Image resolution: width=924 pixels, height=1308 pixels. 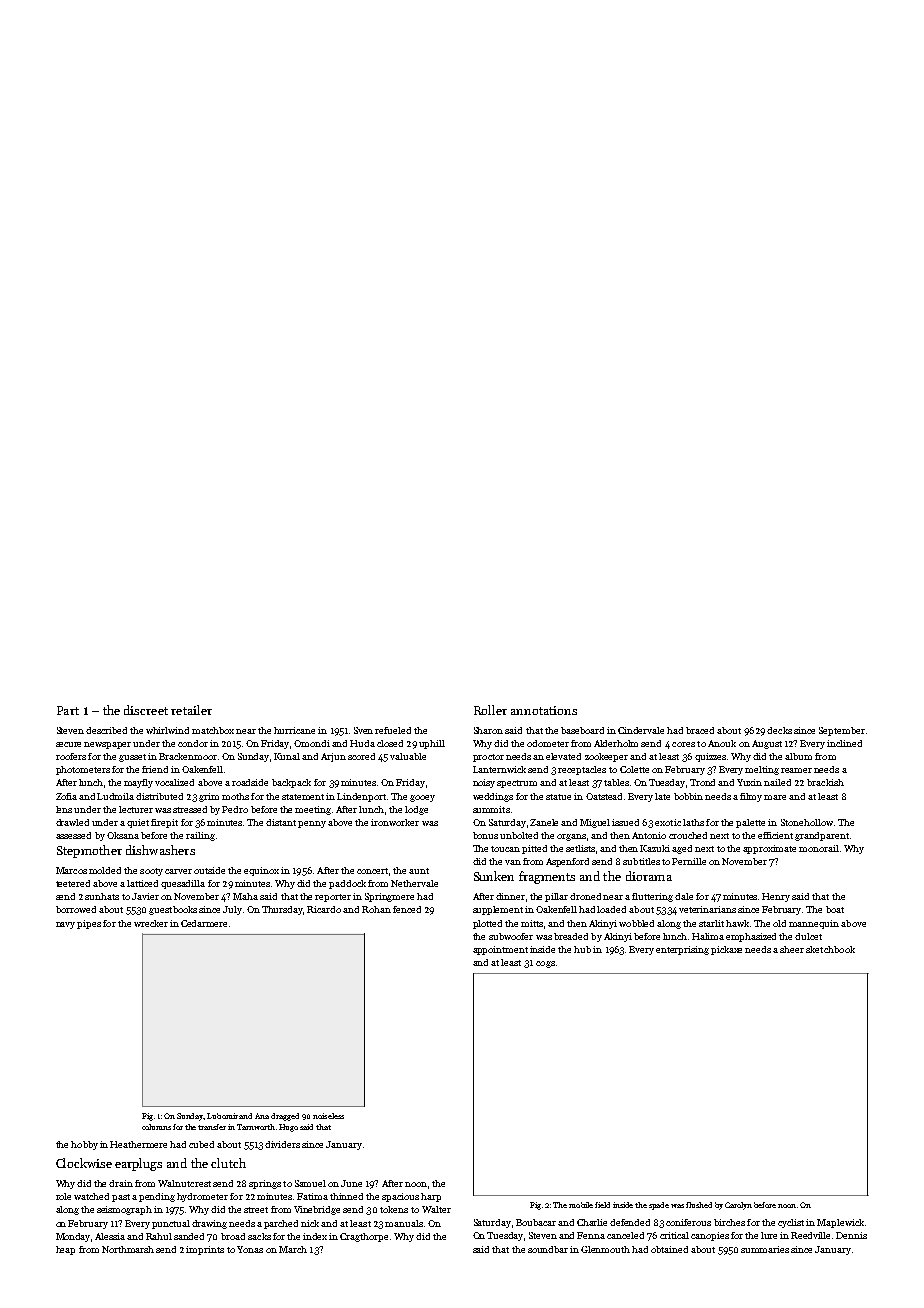 What do you see at coordinates (351, 1183) in the page?
I see `June` at bounding box center [351, 1183].
